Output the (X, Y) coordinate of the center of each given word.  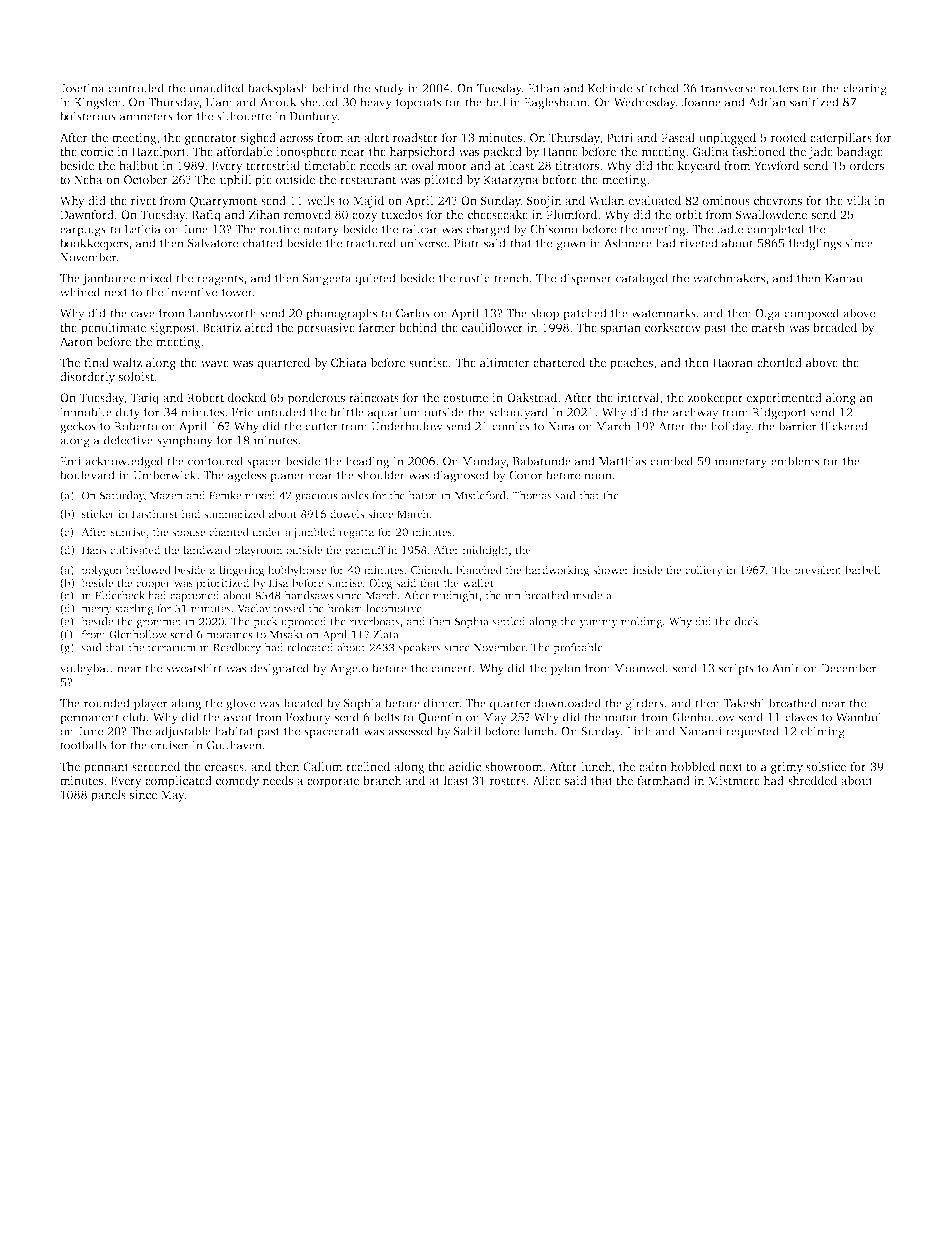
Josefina (82, 88)
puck (265, 622)
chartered (559, 362)
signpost (173, 329)
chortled (779, 362)
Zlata (386, 634)
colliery (704, 571)
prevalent (818, 571)
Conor (525, 475)
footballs (83, 745)
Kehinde (610, 88)
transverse (728, 89)
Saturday (122, 496)
